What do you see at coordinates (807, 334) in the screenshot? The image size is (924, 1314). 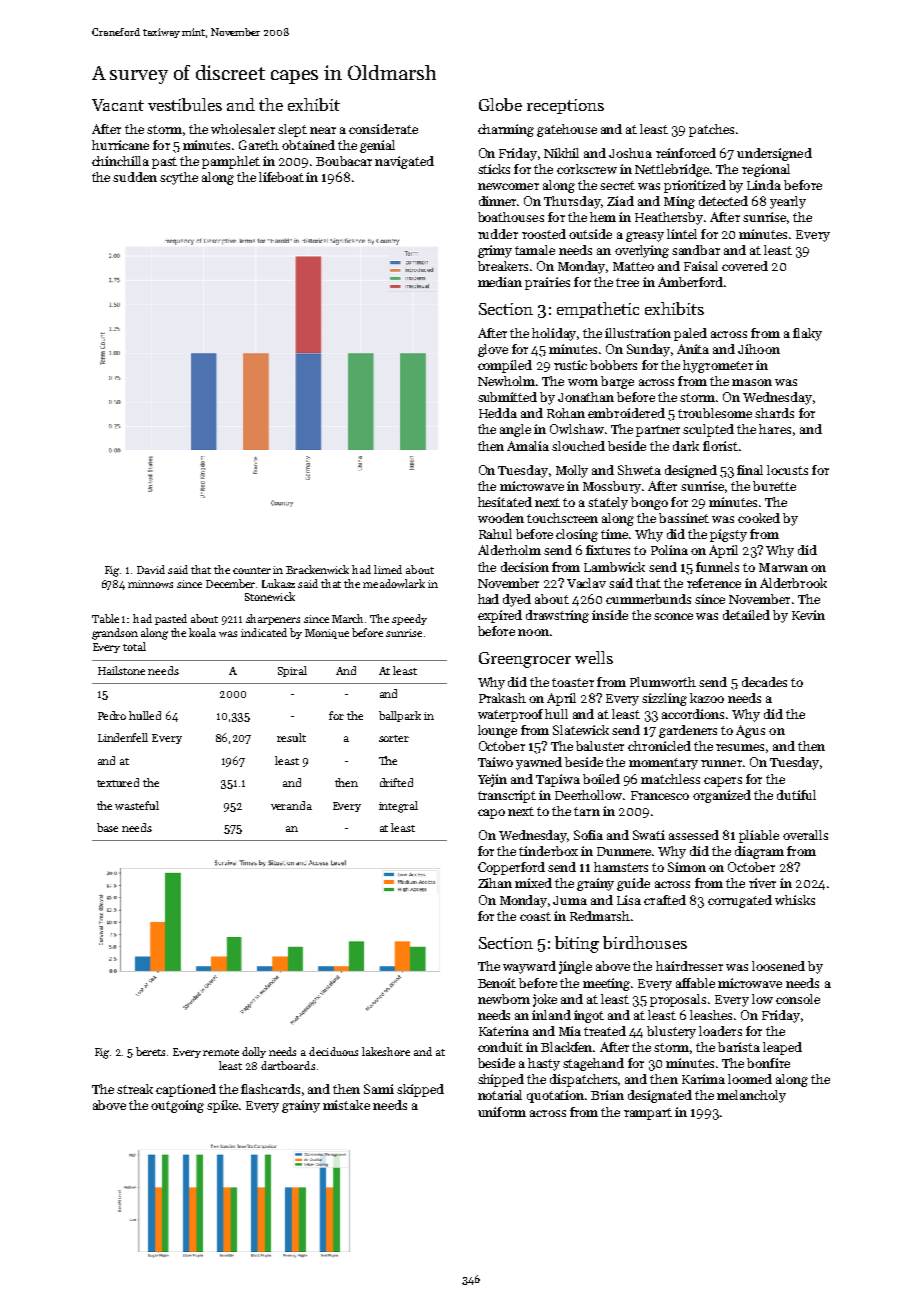 I see `flaky` at bounding box center [807, 334].
